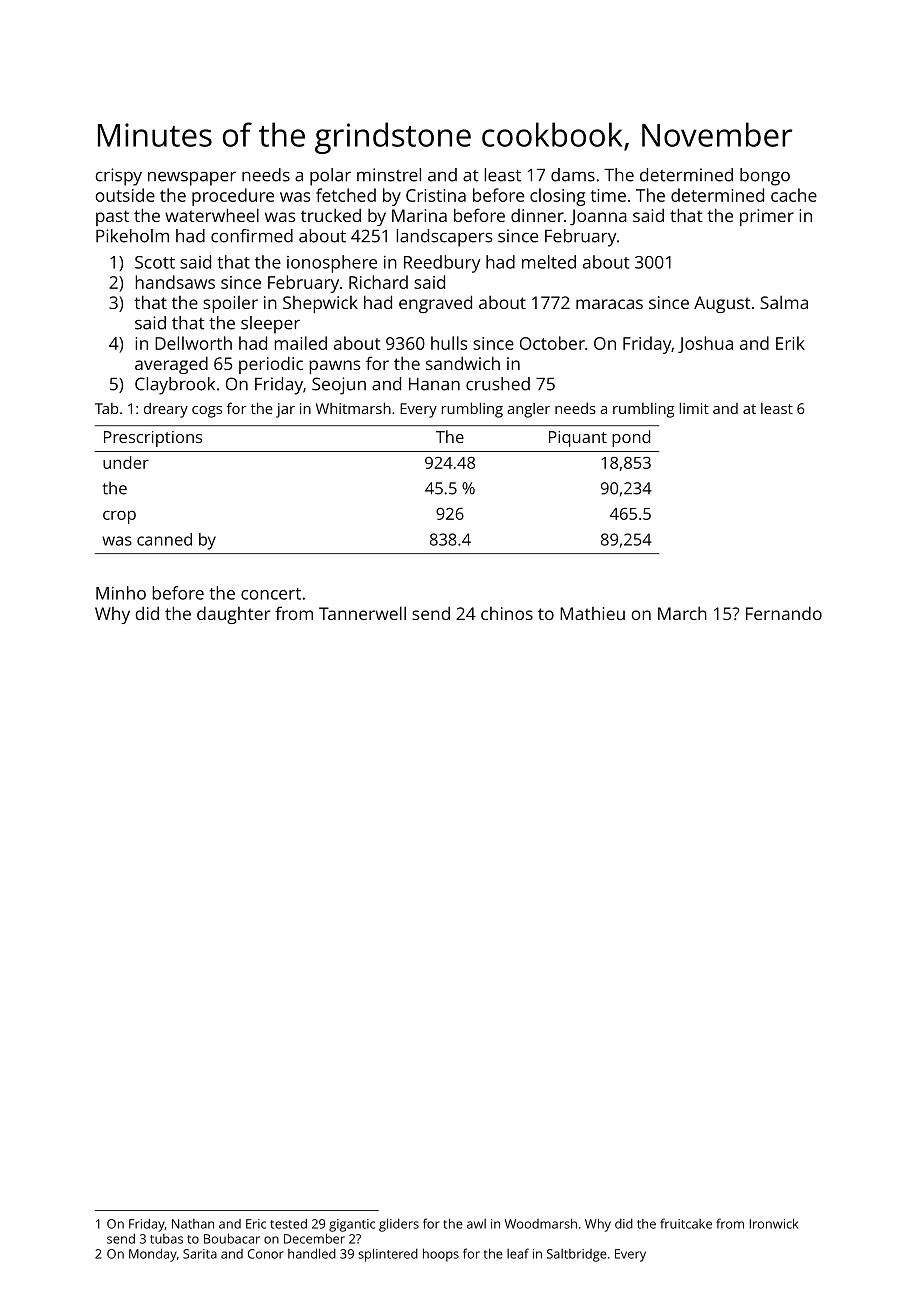 This screenshot has height=1308, width=924. What do you see at coordinates (552, 343) in the screenshot?
I see `October` at bounding box center [552, 343].
